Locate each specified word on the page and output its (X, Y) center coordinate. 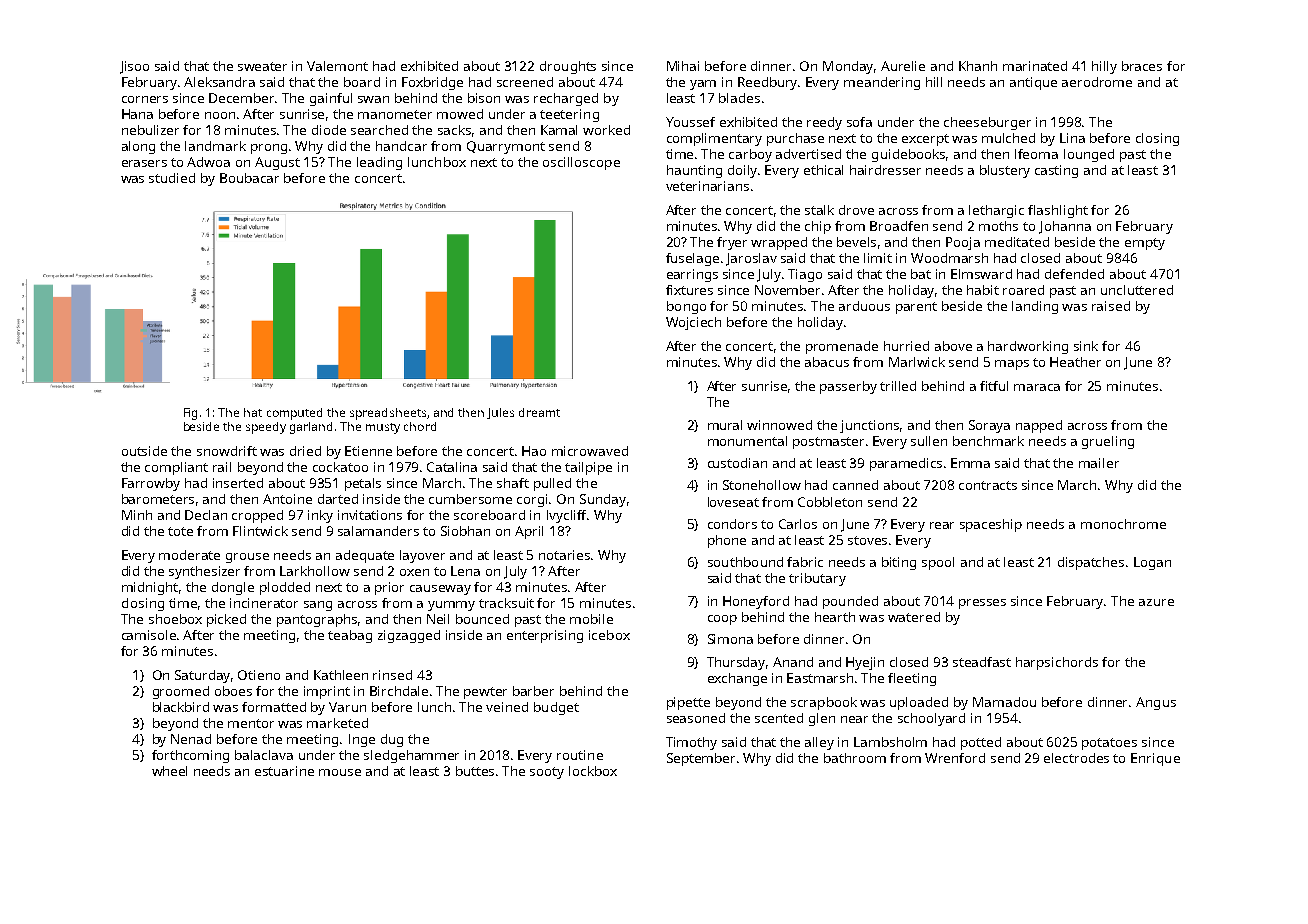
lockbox (593, 771)
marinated (1035, 66)
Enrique (1155, 759)
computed (294, 414)
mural (725, 425)
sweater (262, 66)
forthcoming (190, 756)
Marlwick (917, 362)
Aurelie (903, 66)
